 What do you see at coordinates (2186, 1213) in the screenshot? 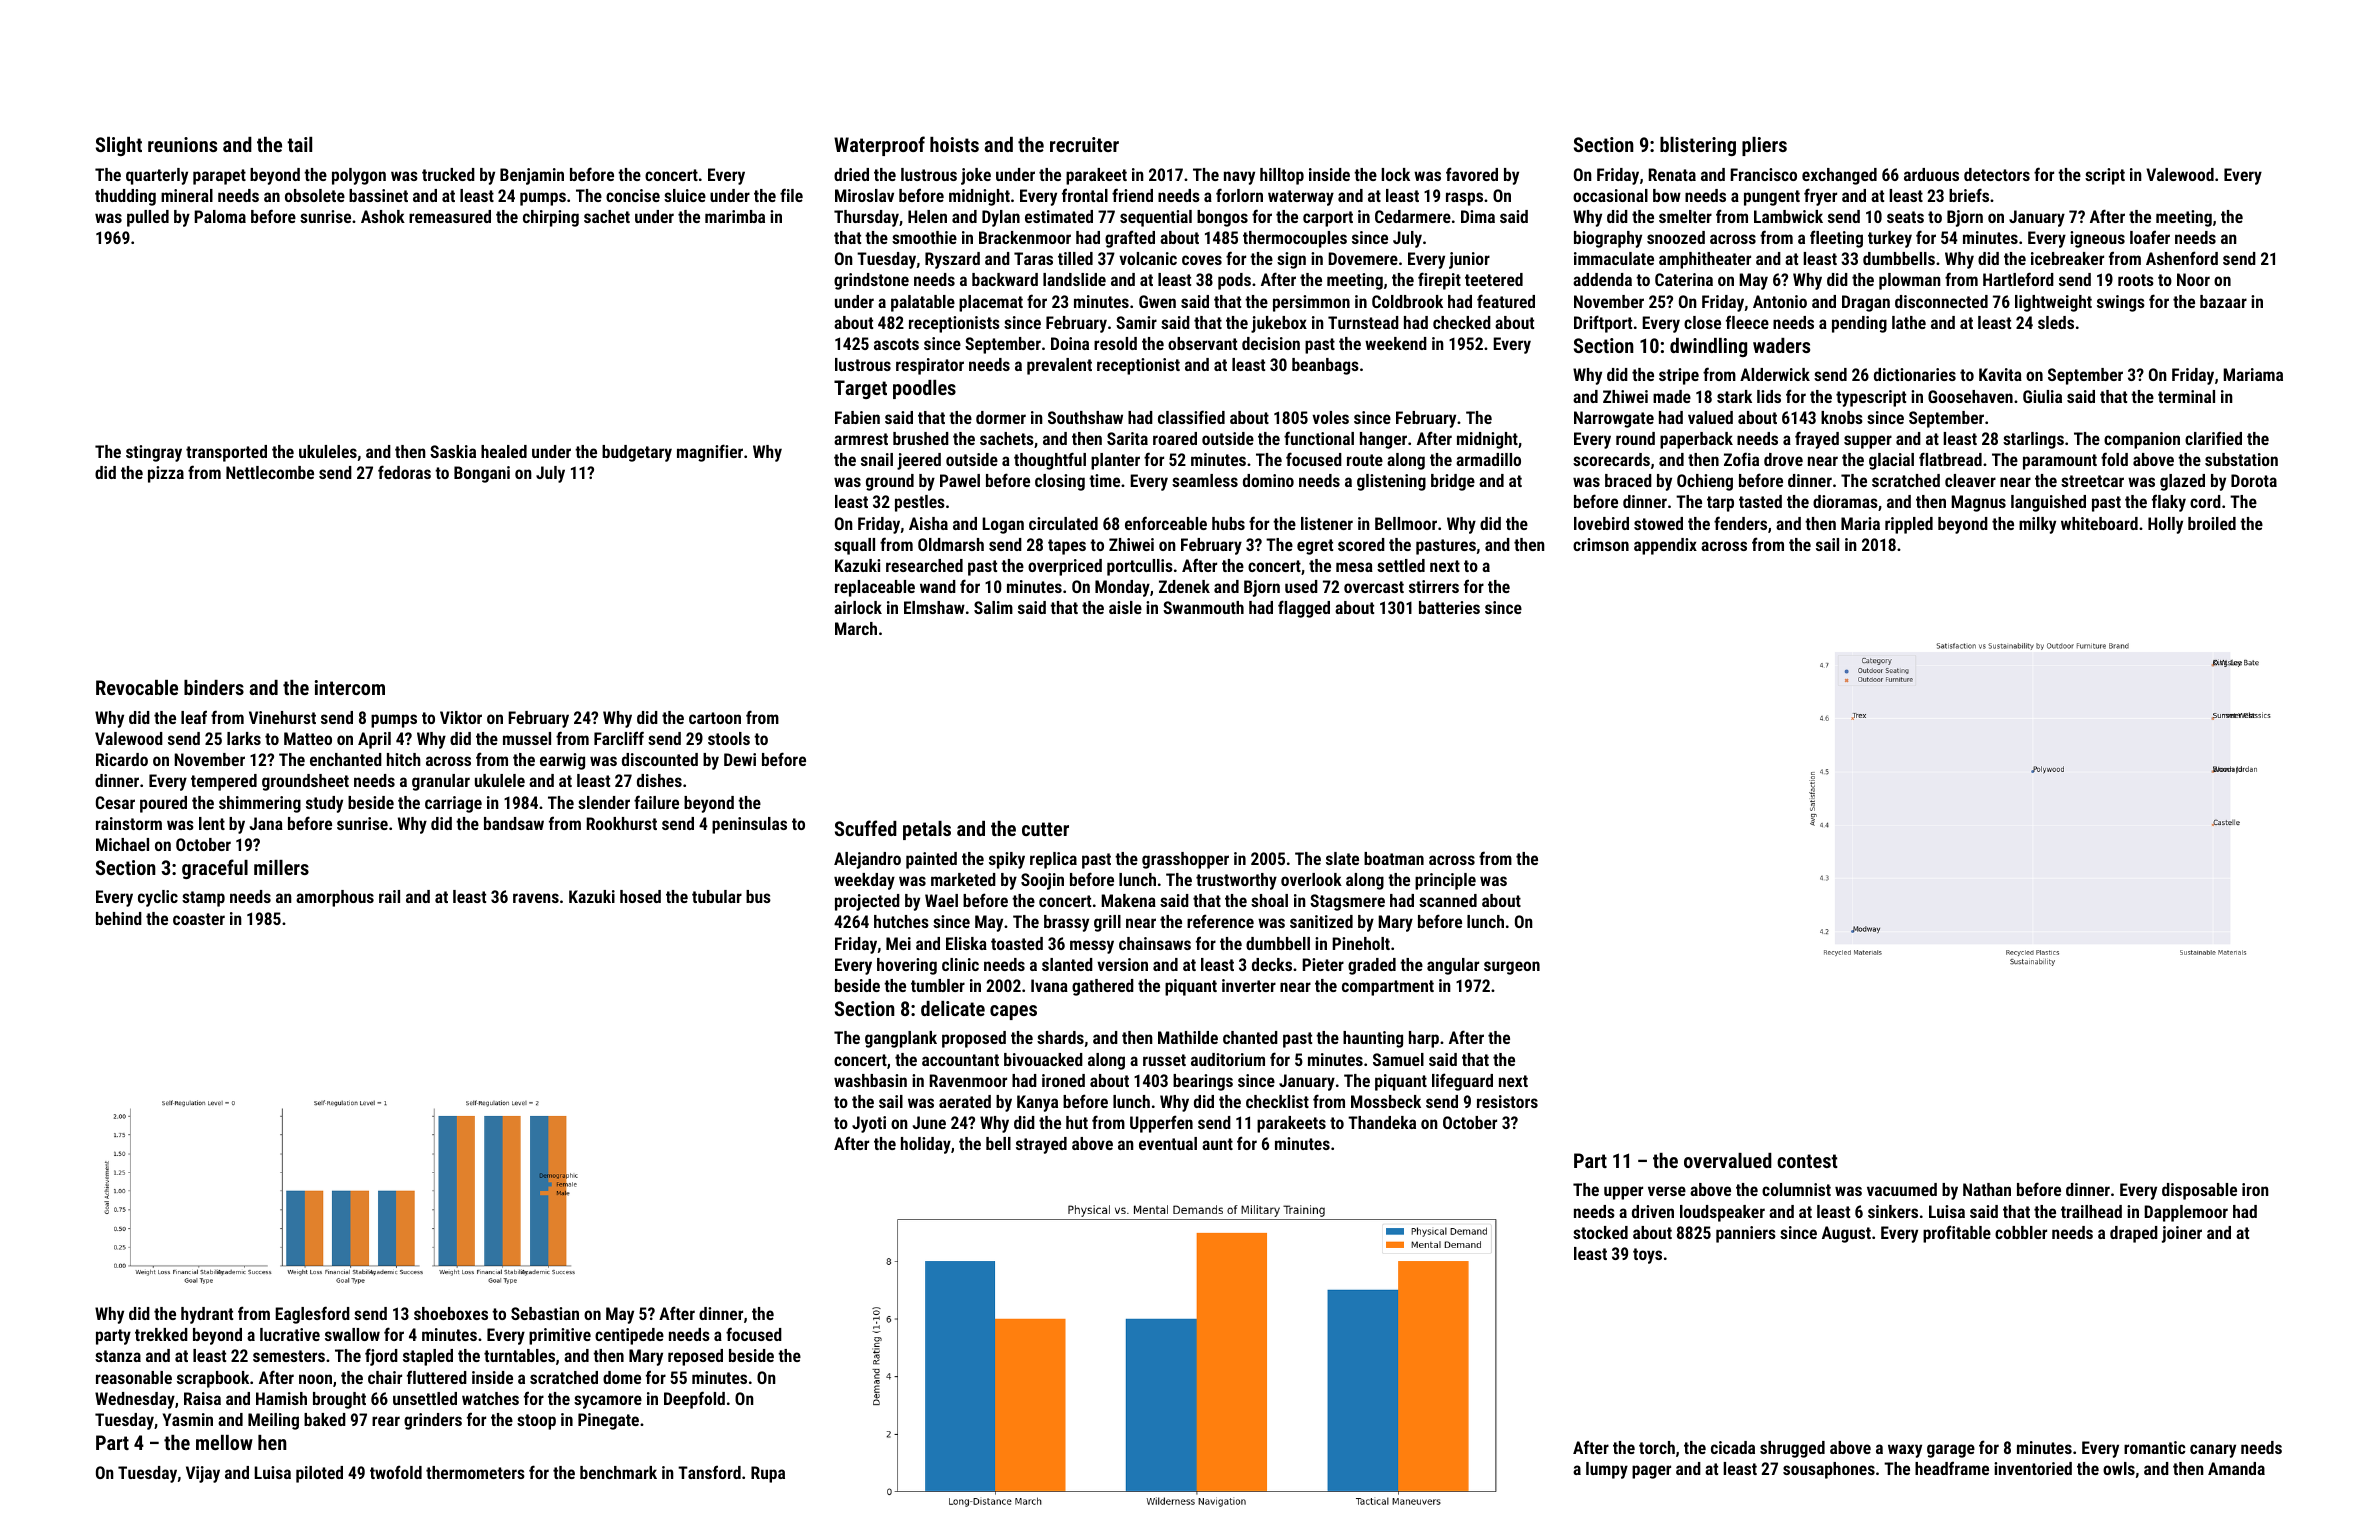
I see `Dapplemoor` at bounding box center [2186, 1213].
